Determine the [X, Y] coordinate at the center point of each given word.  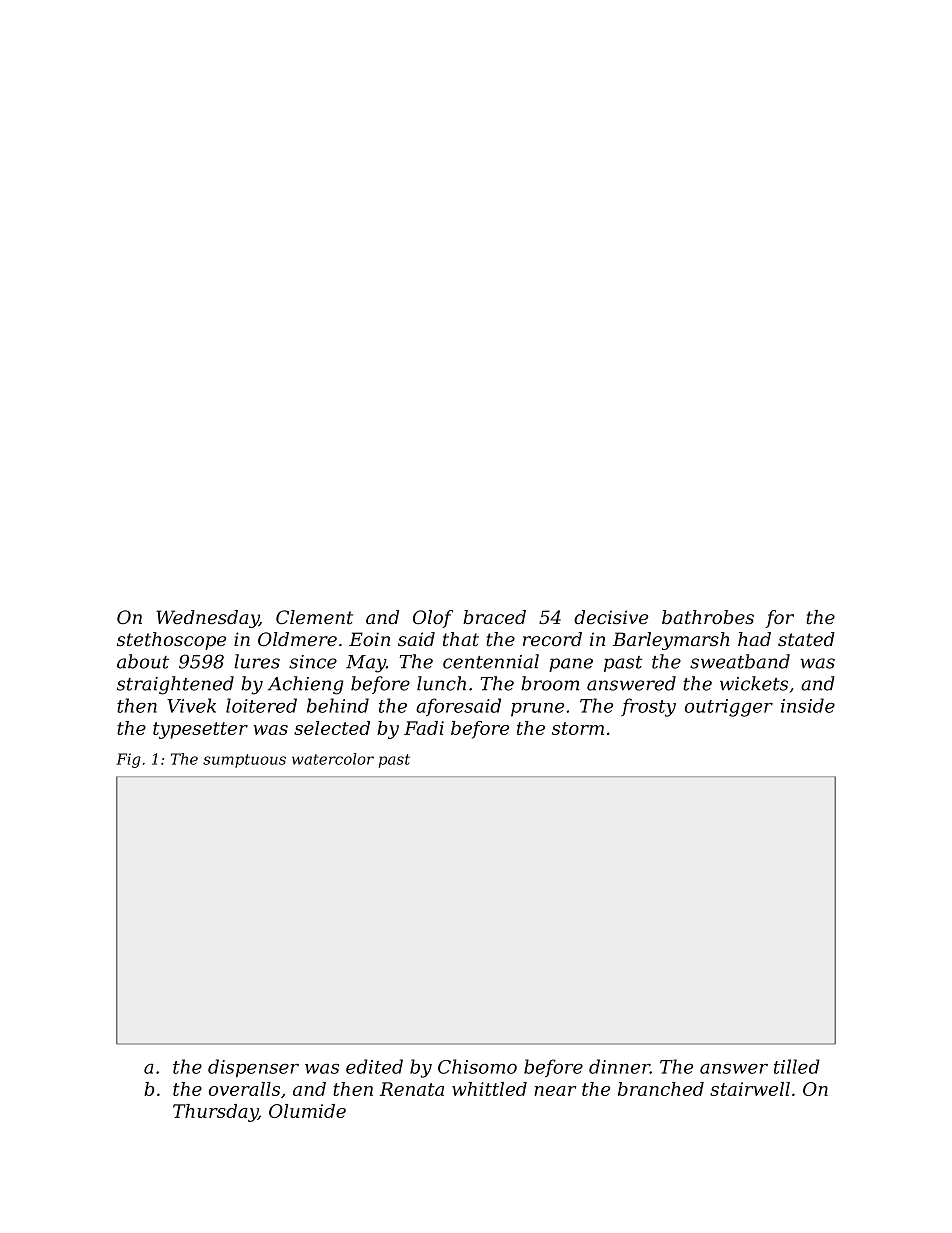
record [552, 639]
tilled [797, 1066]
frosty [648, 707]
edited [374, 1066]
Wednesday [207, 619]
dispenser [253, 1068]
